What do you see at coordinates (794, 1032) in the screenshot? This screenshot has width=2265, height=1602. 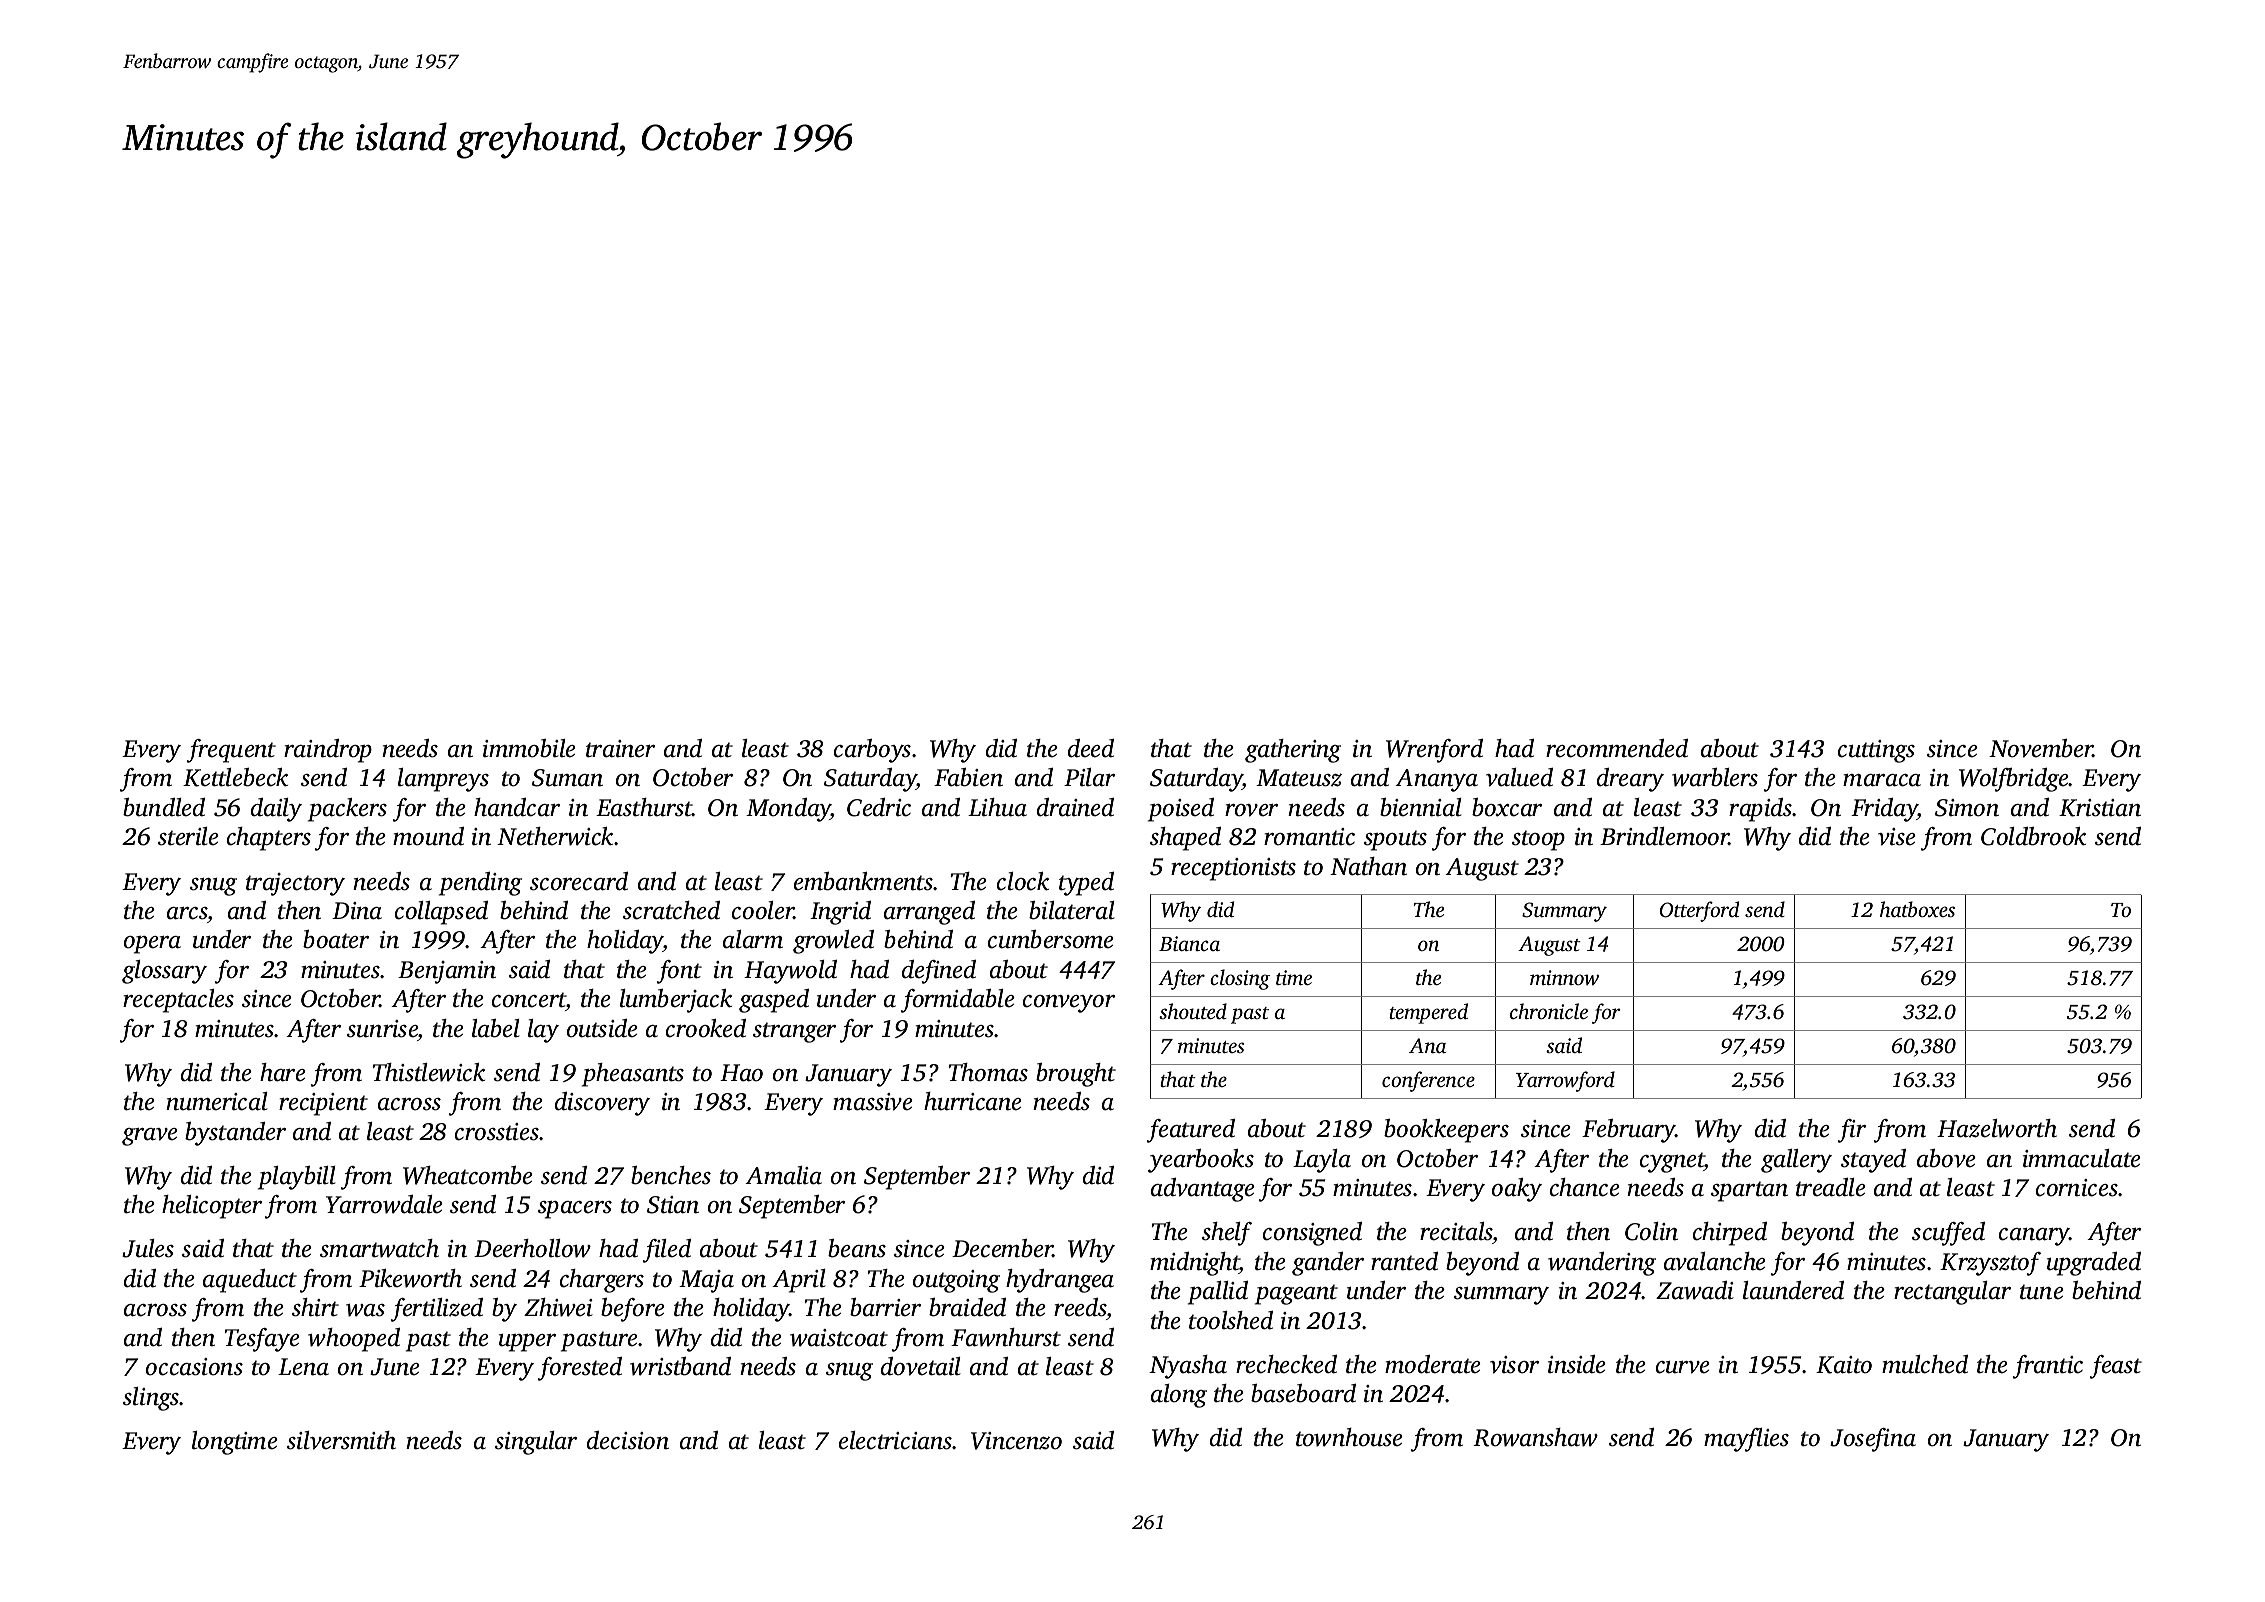 I see `stranger` at bounding box center [794, 1032].
